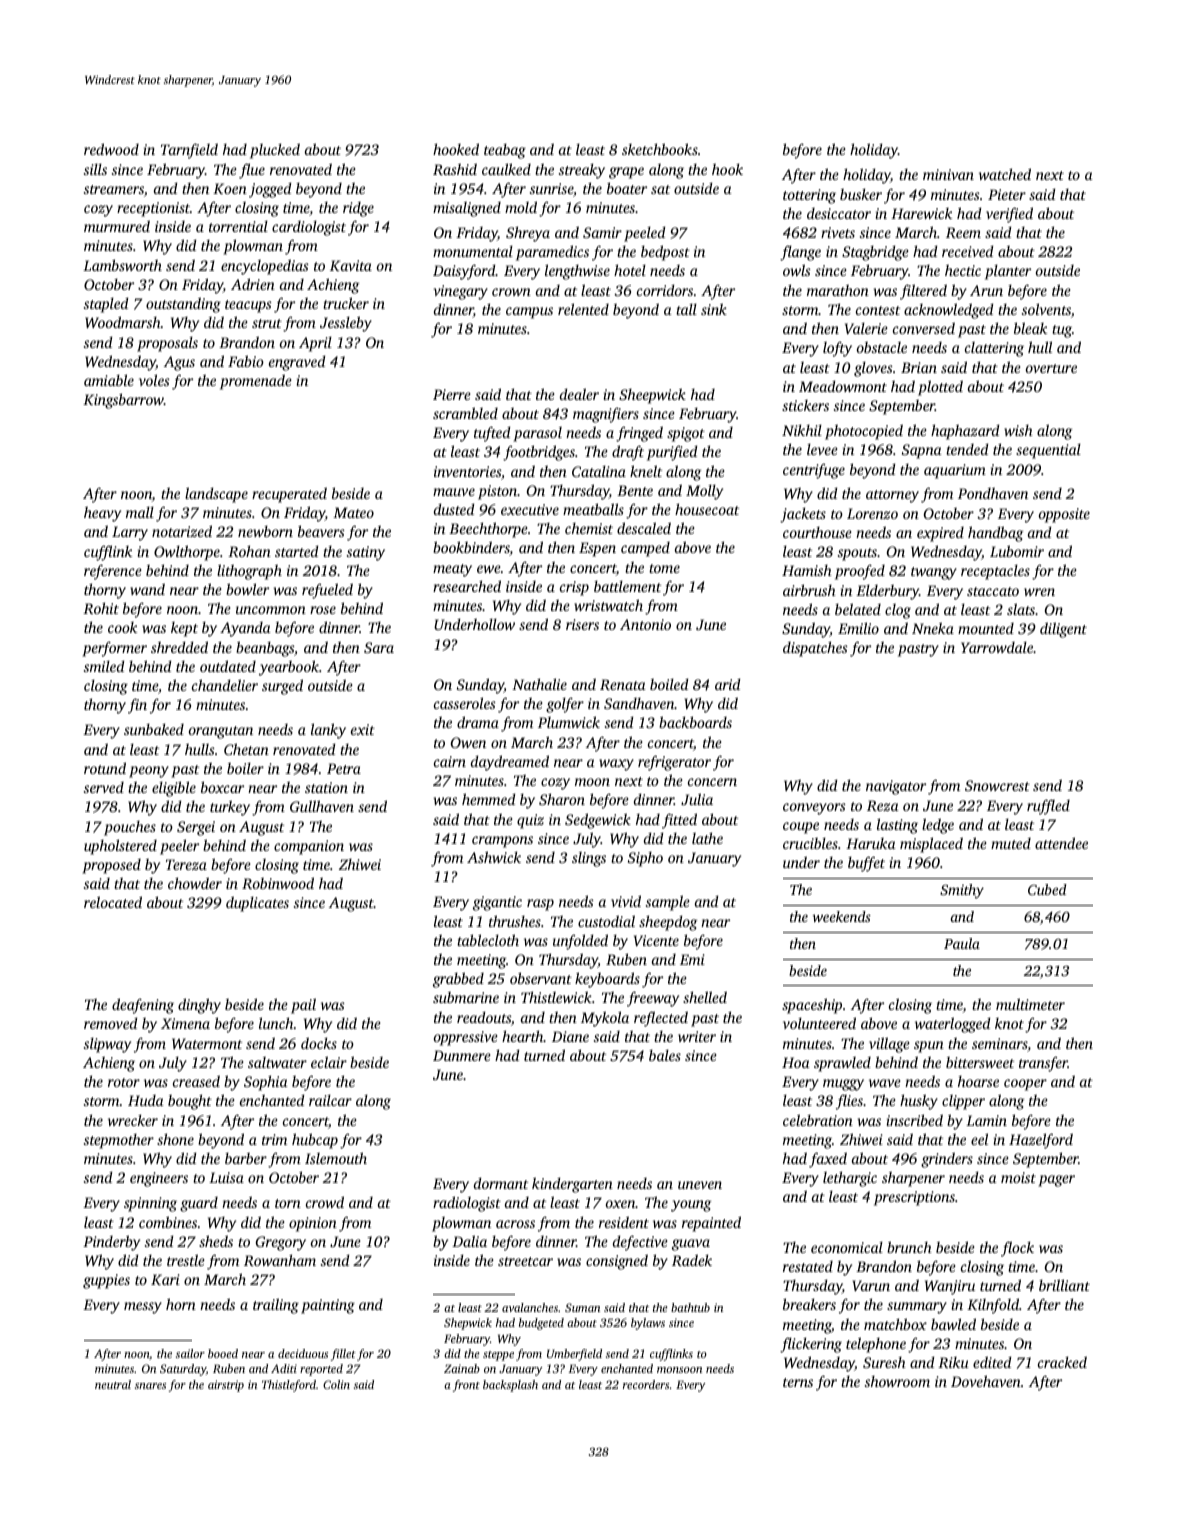 The height and width of the screenshot is (1523, 1177). Describe the element at coordinates (270, 190) in the screenshot. I see `jogged` at that location.
